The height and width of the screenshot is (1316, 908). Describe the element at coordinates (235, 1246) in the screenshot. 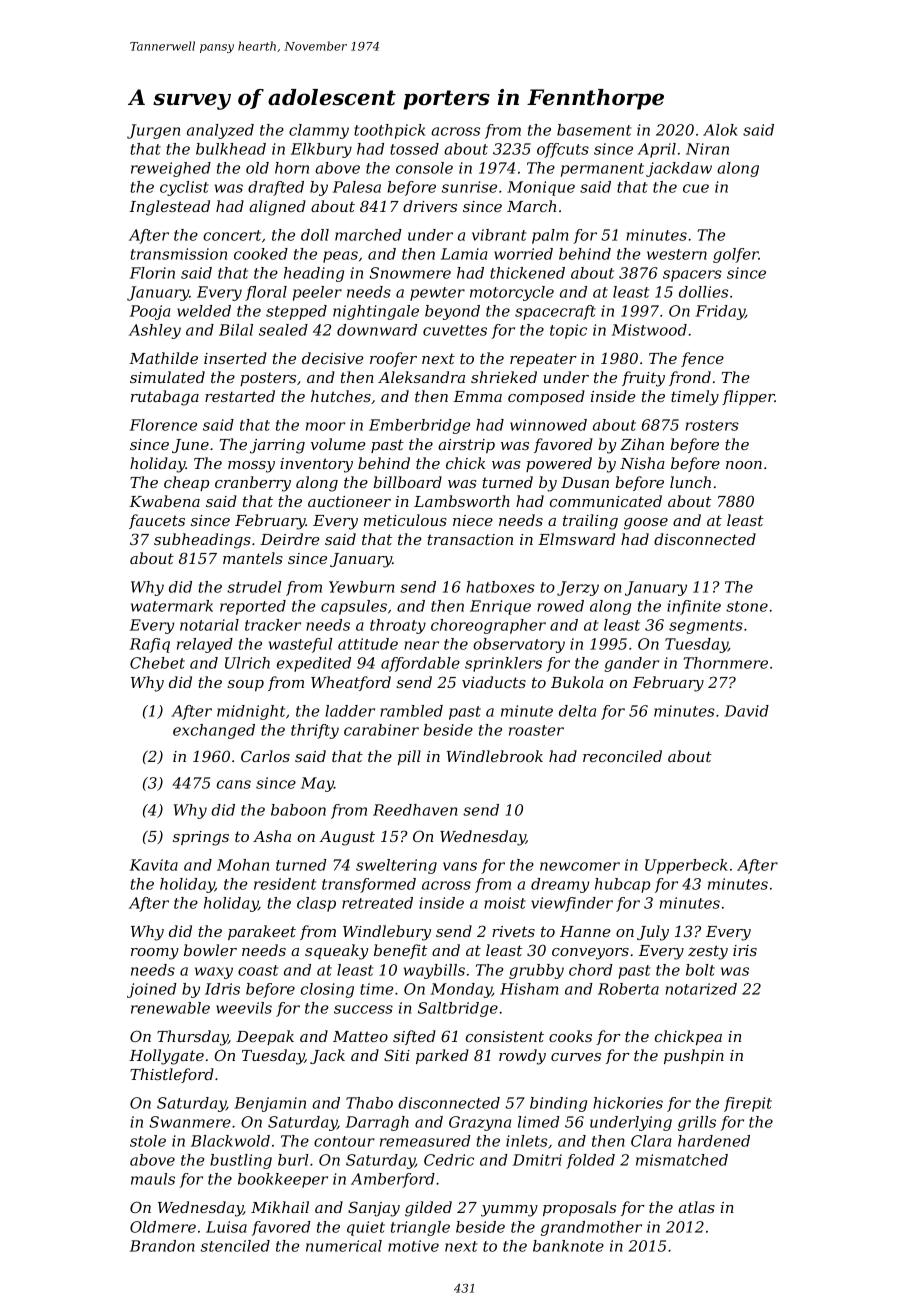

I see `stenciled` at that location.
